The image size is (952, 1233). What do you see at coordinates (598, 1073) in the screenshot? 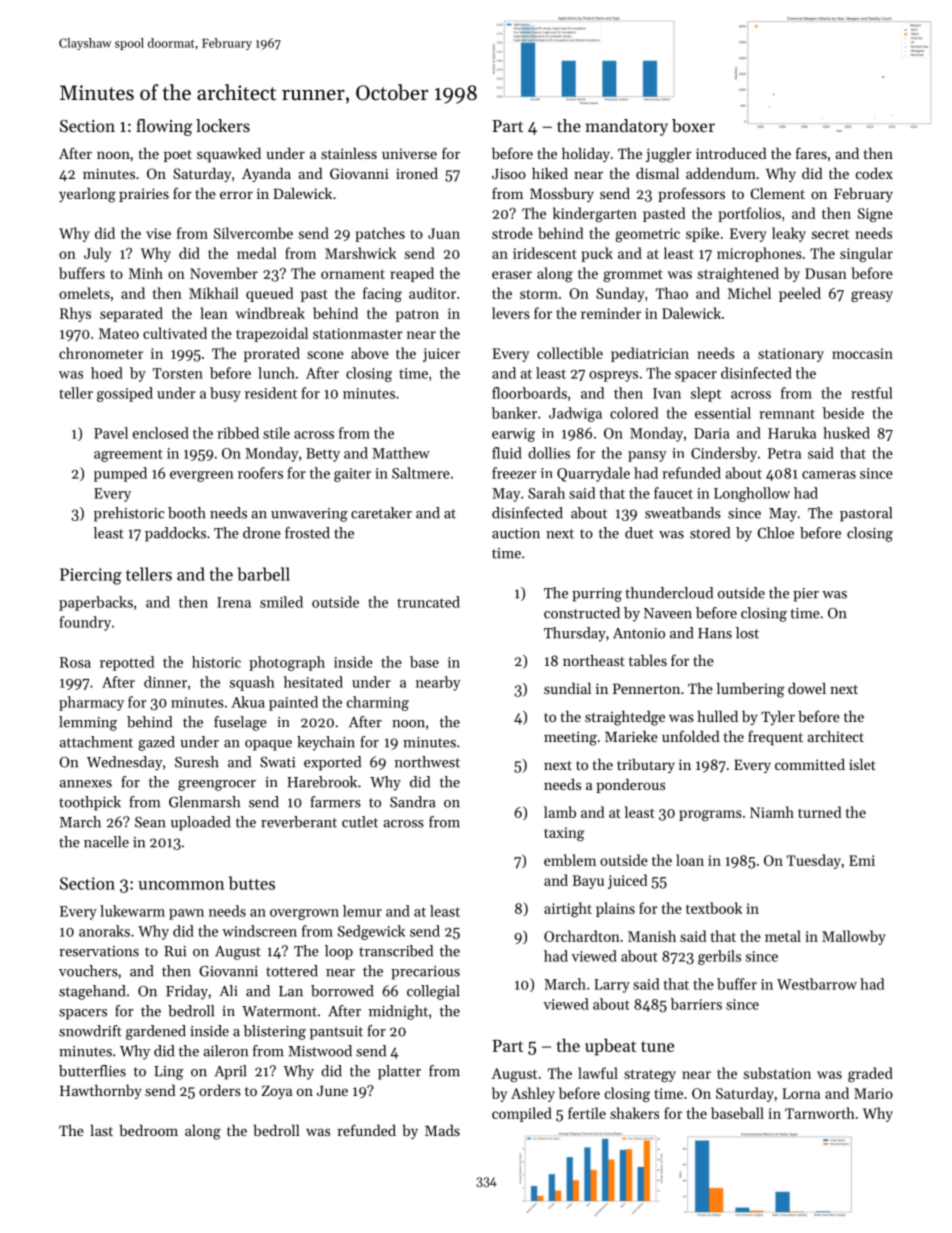
I see `lawful` at bounding box center [598, 1073].
